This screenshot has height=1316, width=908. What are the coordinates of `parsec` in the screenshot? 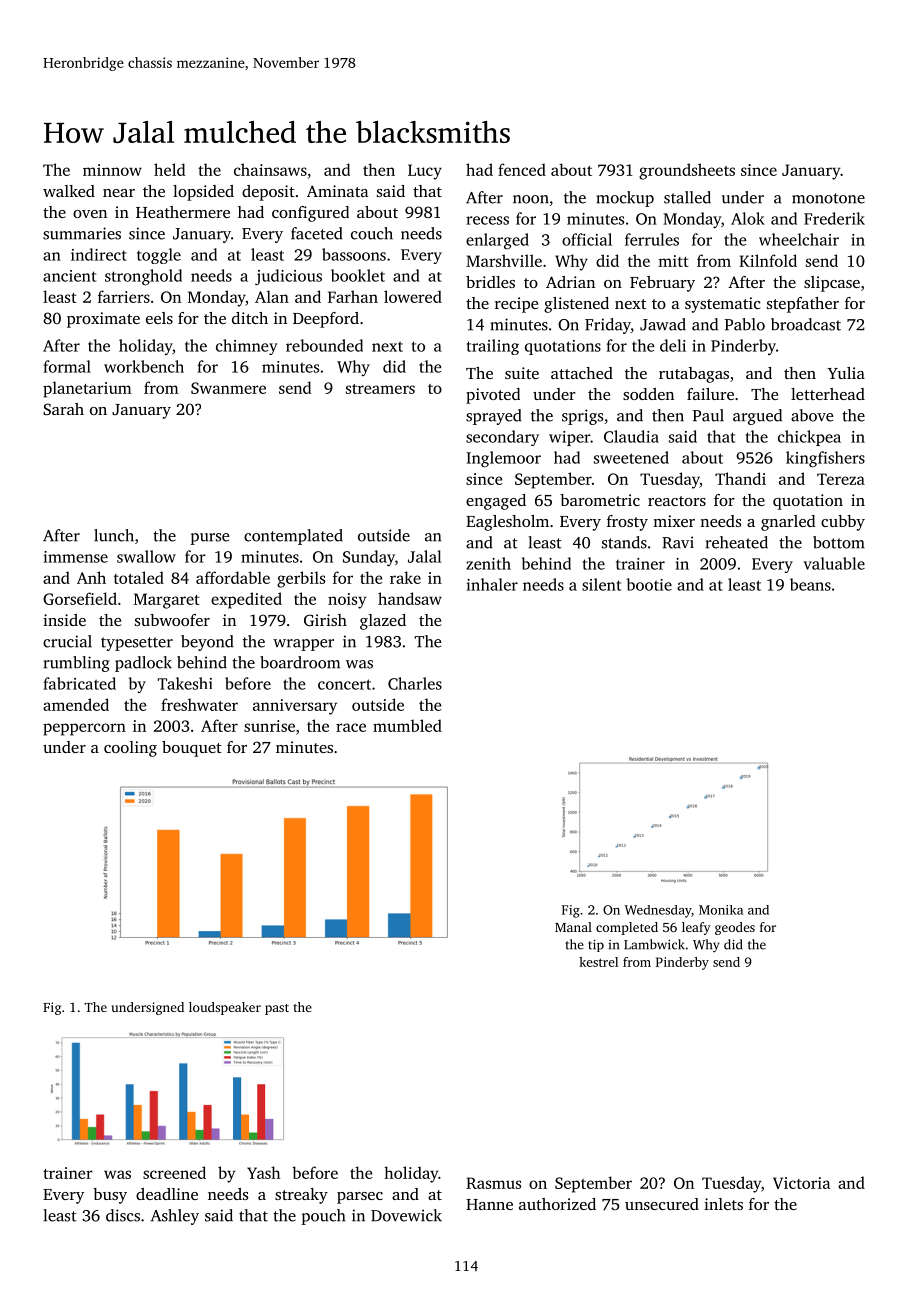 It's located at (360, 1198).
